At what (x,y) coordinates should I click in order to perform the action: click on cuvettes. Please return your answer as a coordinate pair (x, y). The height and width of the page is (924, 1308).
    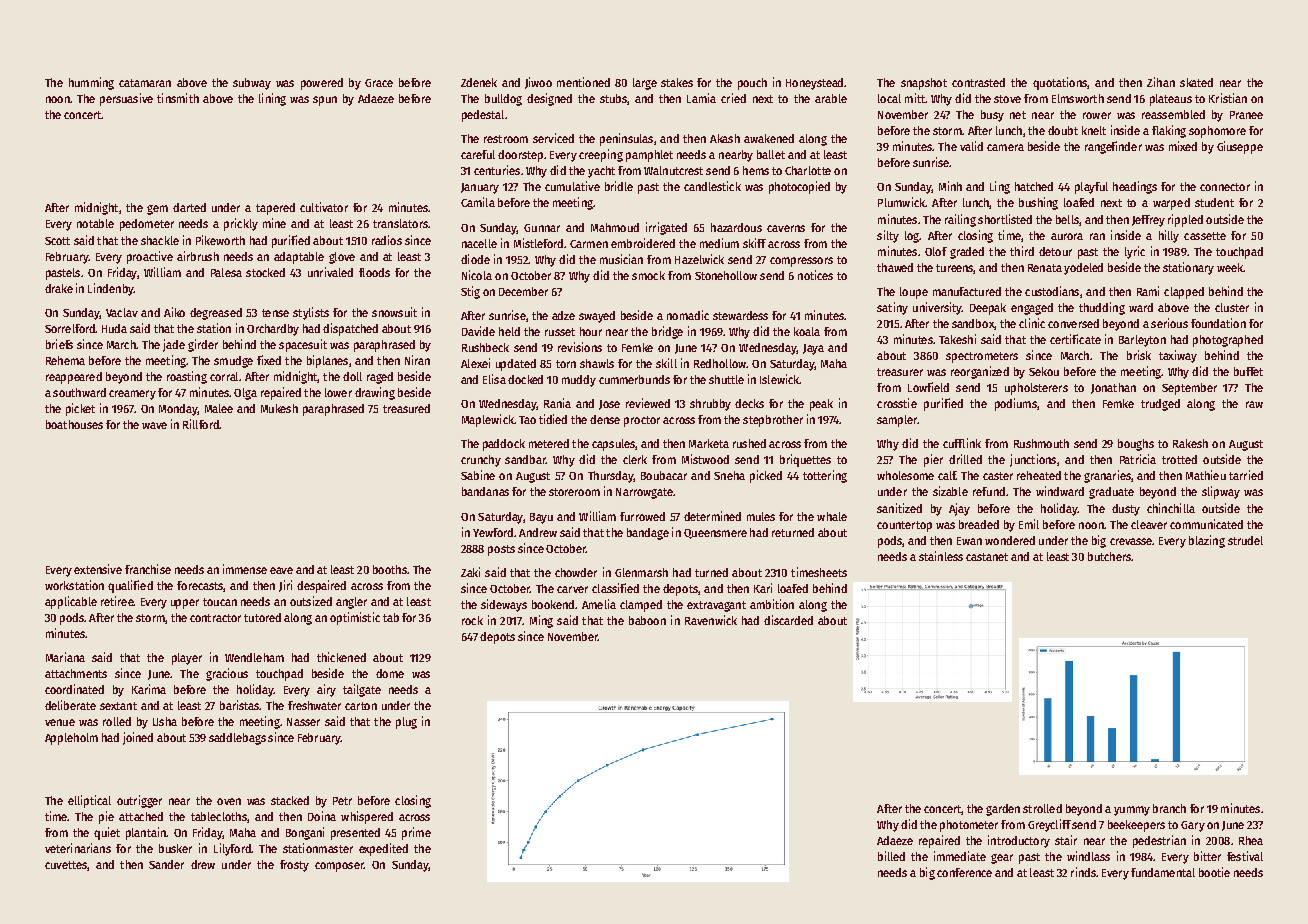
    Looking at the image, I should click on (66, 865).
